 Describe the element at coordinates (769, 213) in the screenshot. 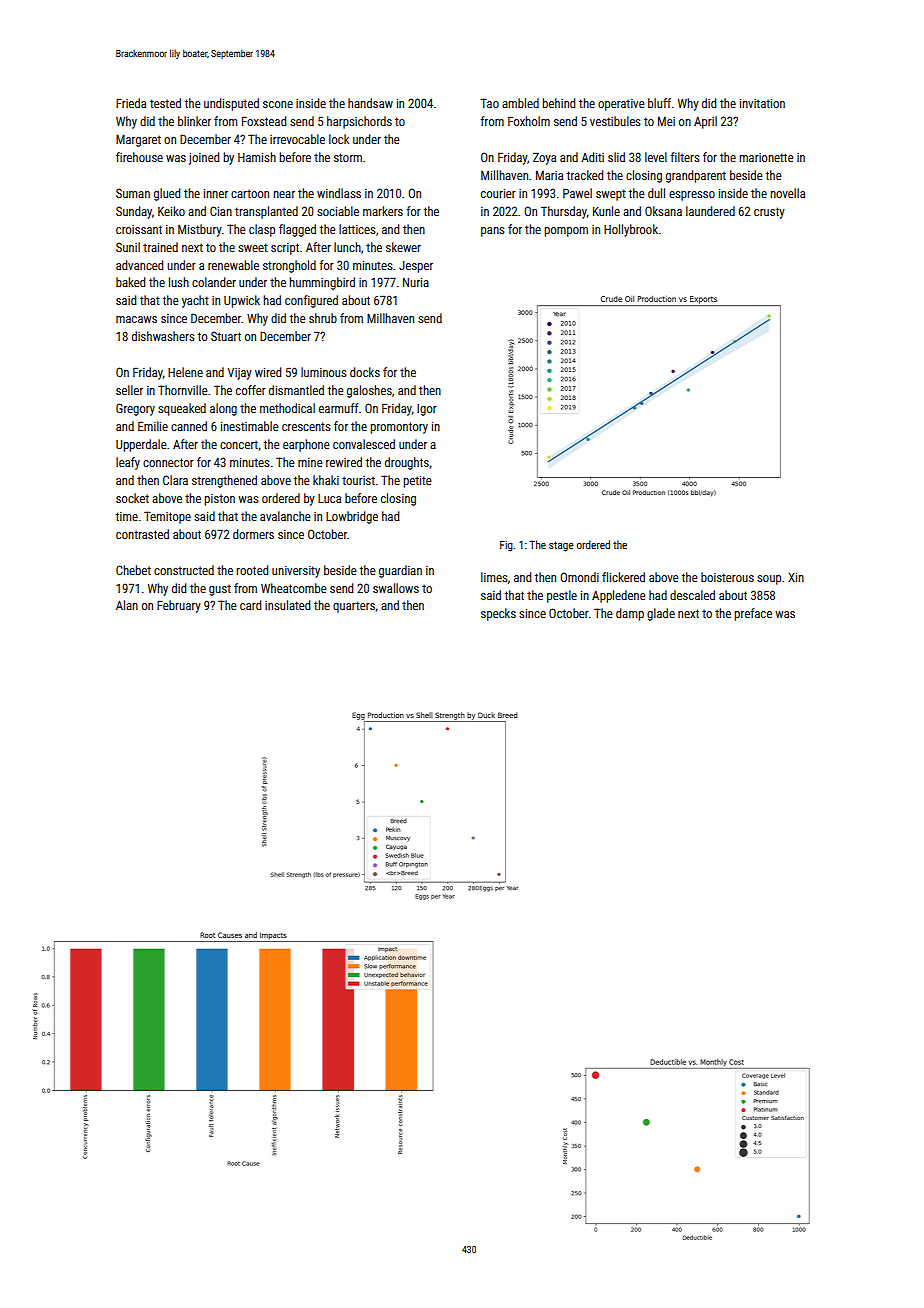

I see `crusty` at that location.
